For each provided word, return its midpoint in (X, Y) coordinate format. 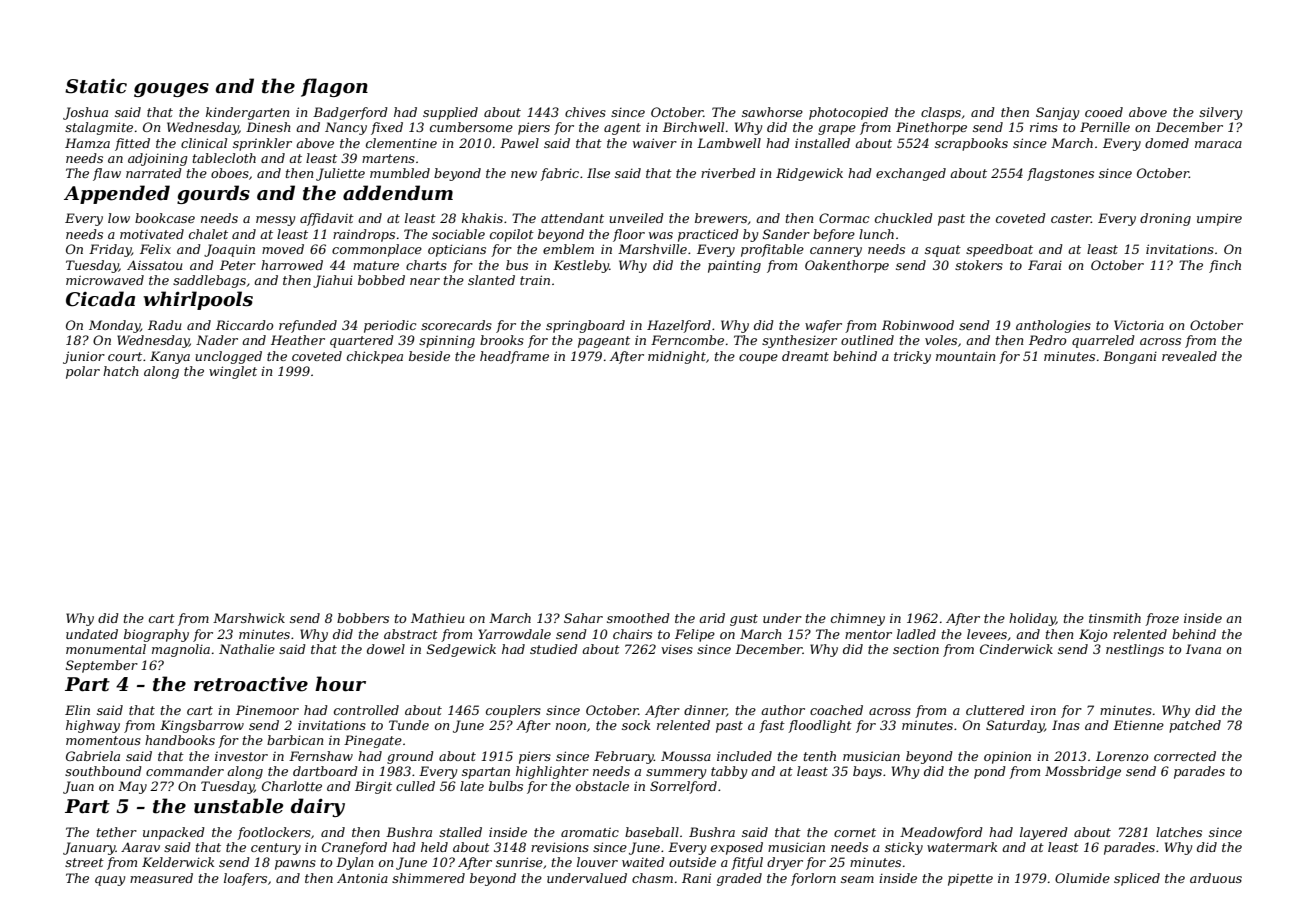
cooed (1104, 112)
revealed (1189, 356)
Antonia (362, 878)
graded (739, 879)
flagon (334, 87)
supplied (450, 113)
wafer (823, 326)
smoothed (638, 618)
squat (943, 251)
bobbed (381, 280)
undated (92, 634)
